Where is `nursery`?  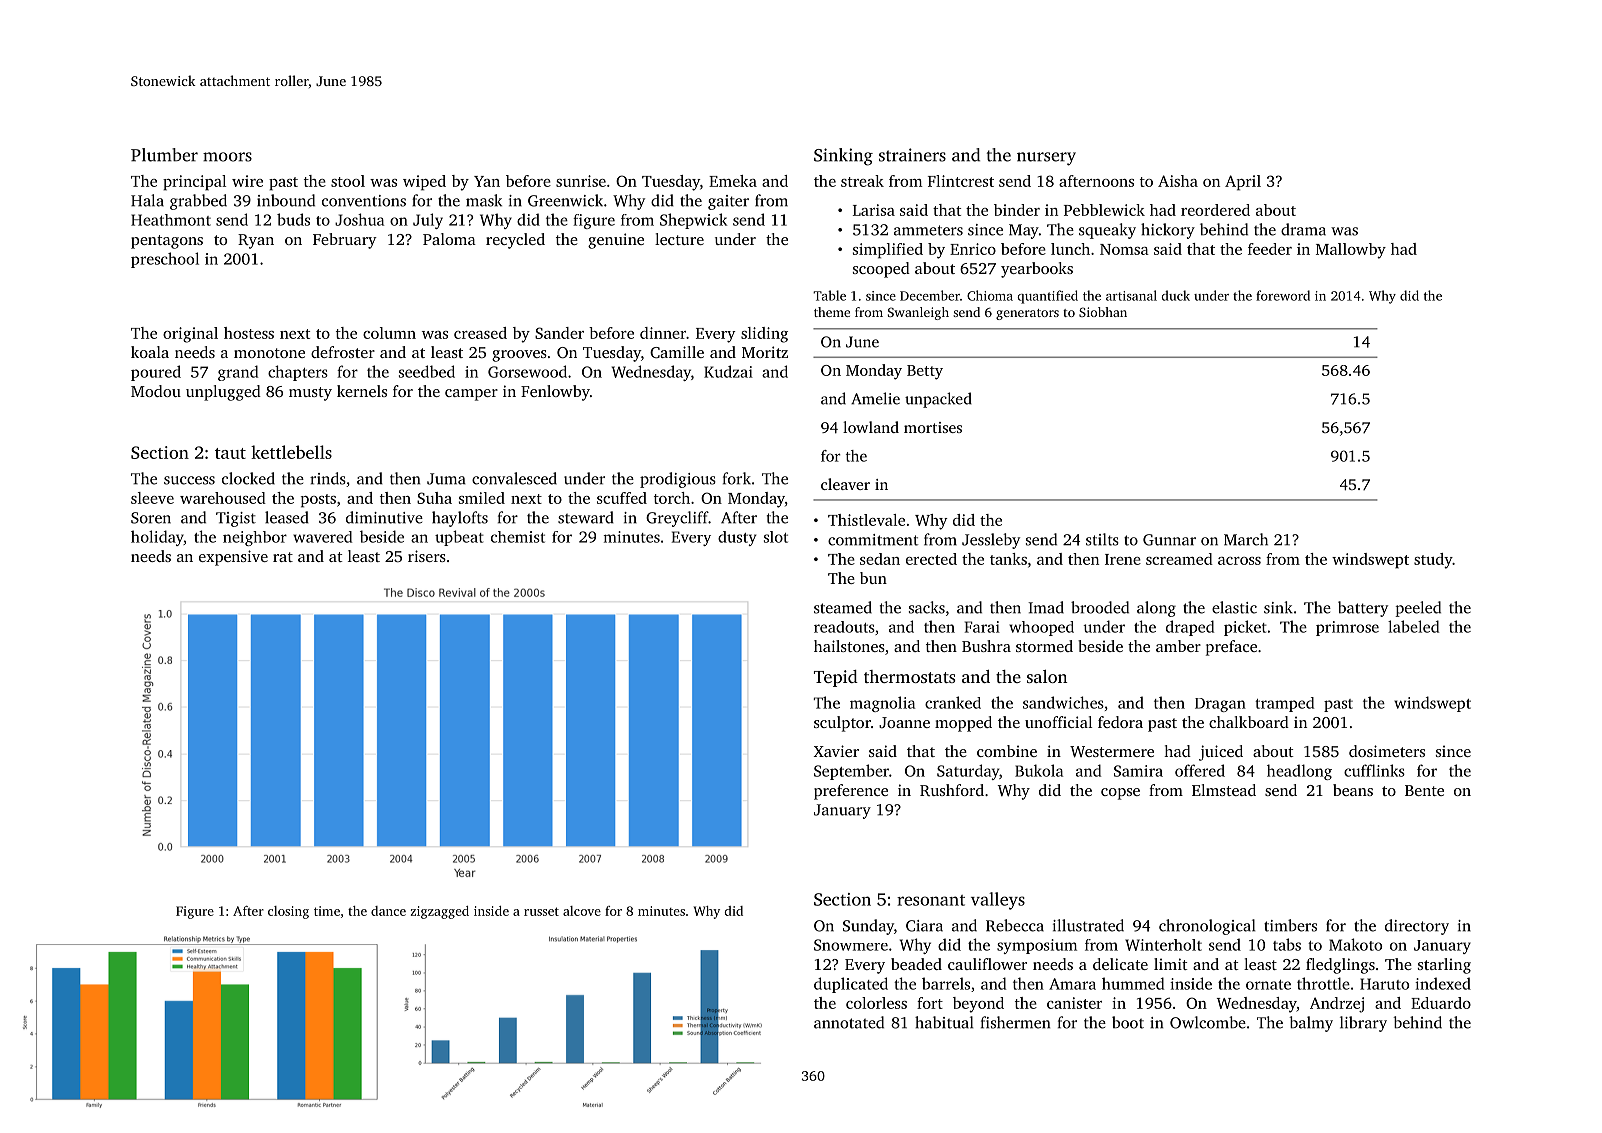 nursery is located at coordinates (1046, 159).
